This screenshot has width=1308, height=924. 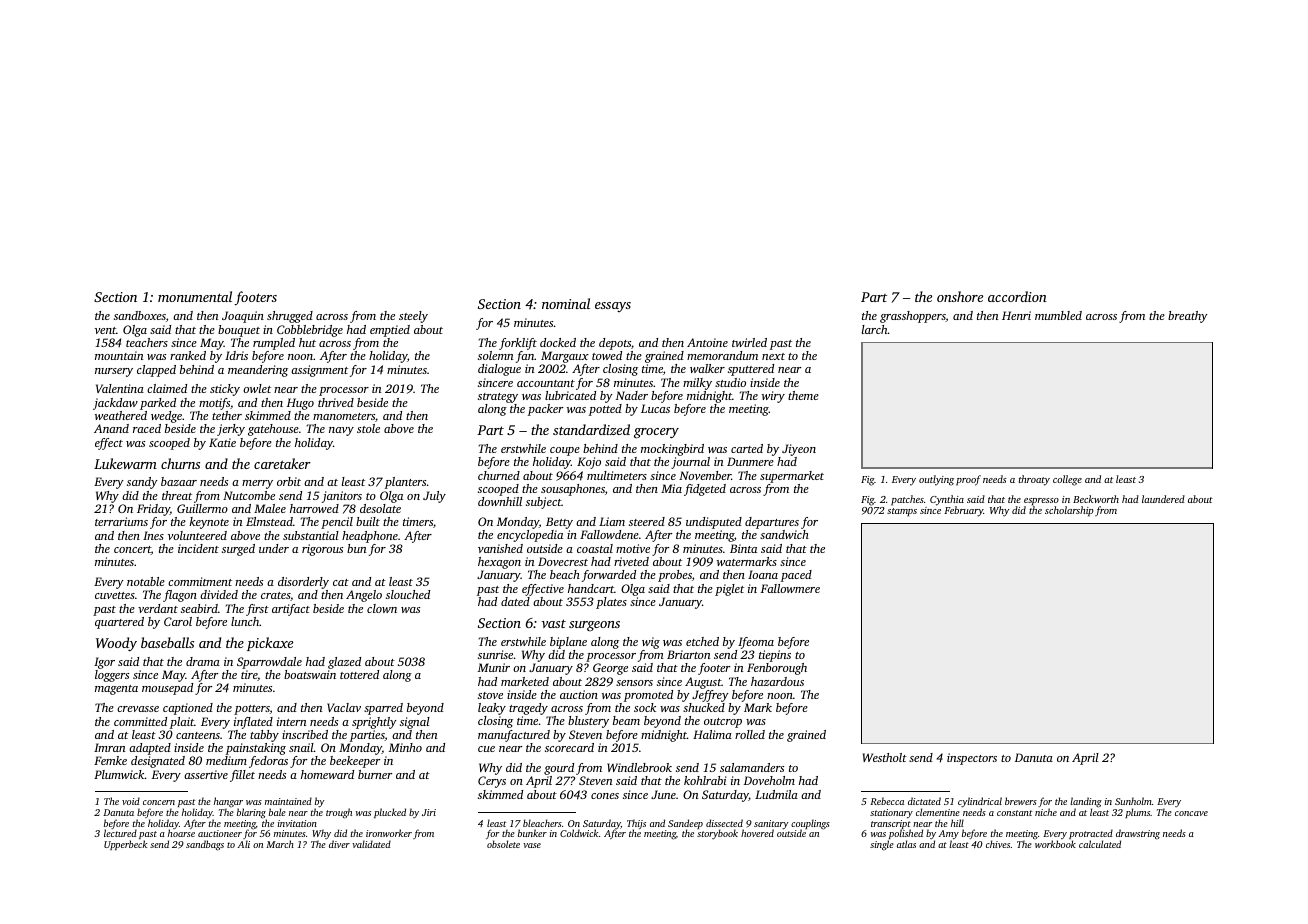 What do you see at coordinates (339, 844) in the screenshot?
I see `diver` at bounding box center [339, 844].
